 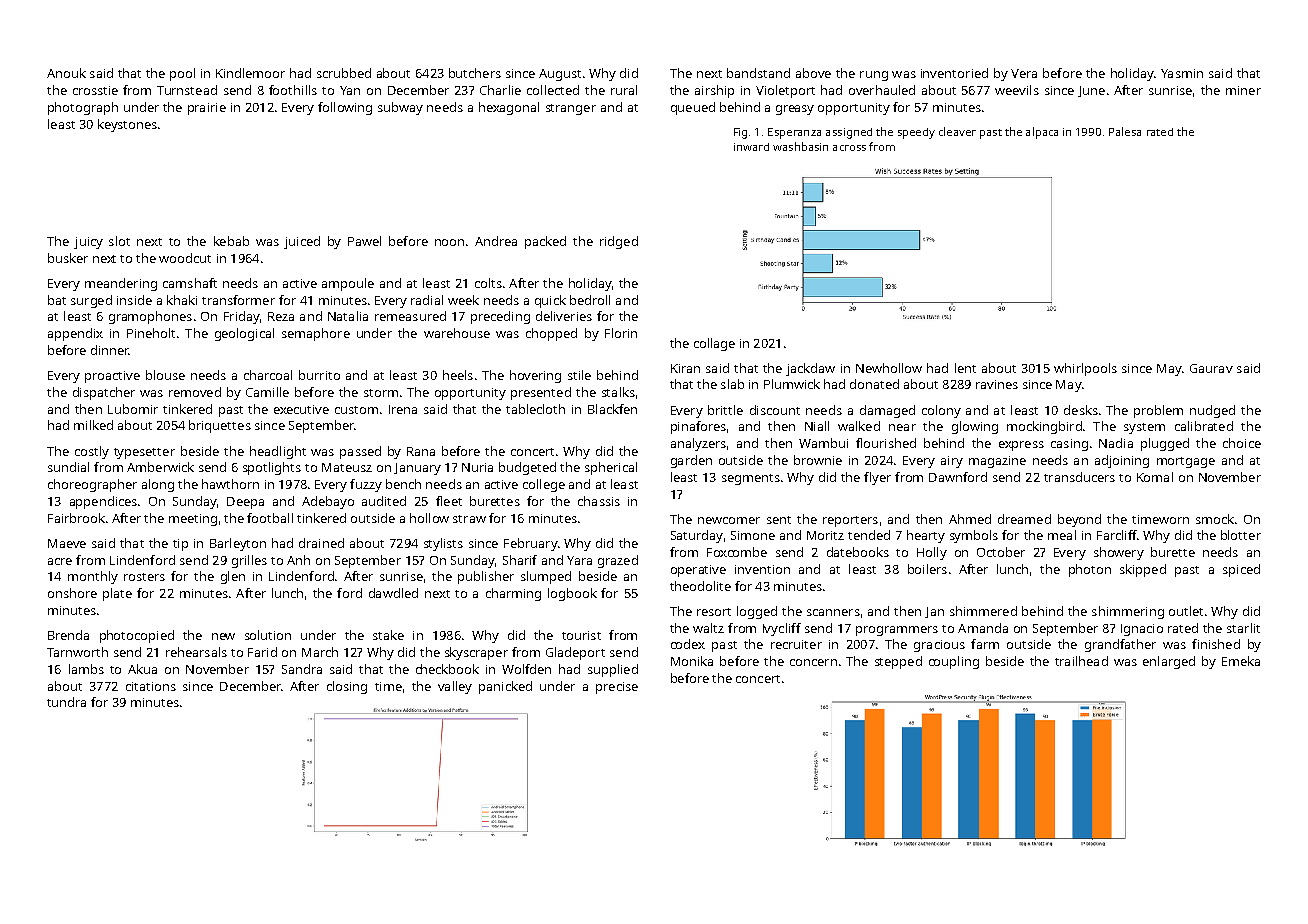 I want to click on following, so click(x=345, y=108).
